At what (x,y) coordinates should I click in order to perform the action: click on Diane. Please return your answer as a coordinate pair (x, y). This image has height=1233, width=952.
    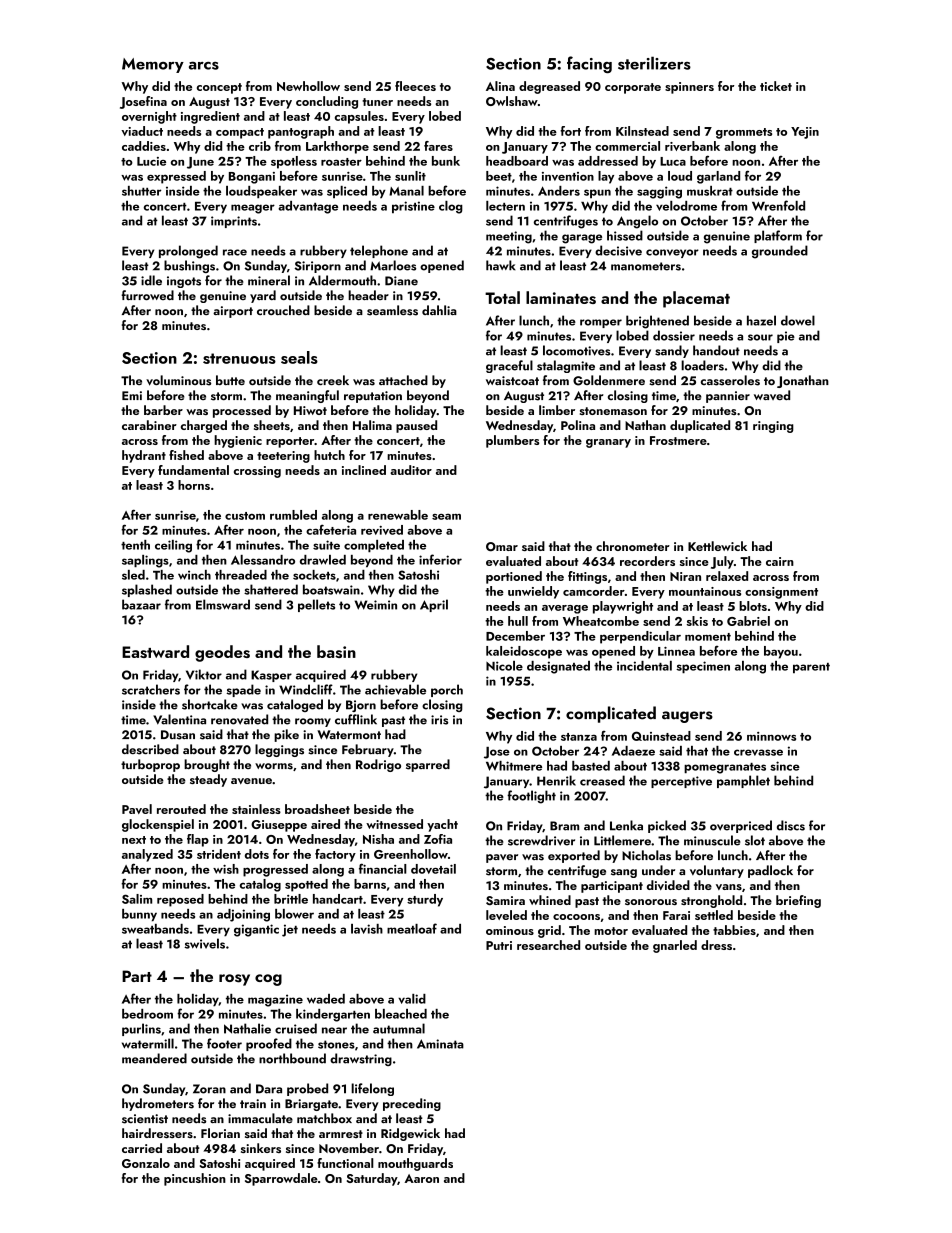
    Looking at the image, I should click on (401, 281).
